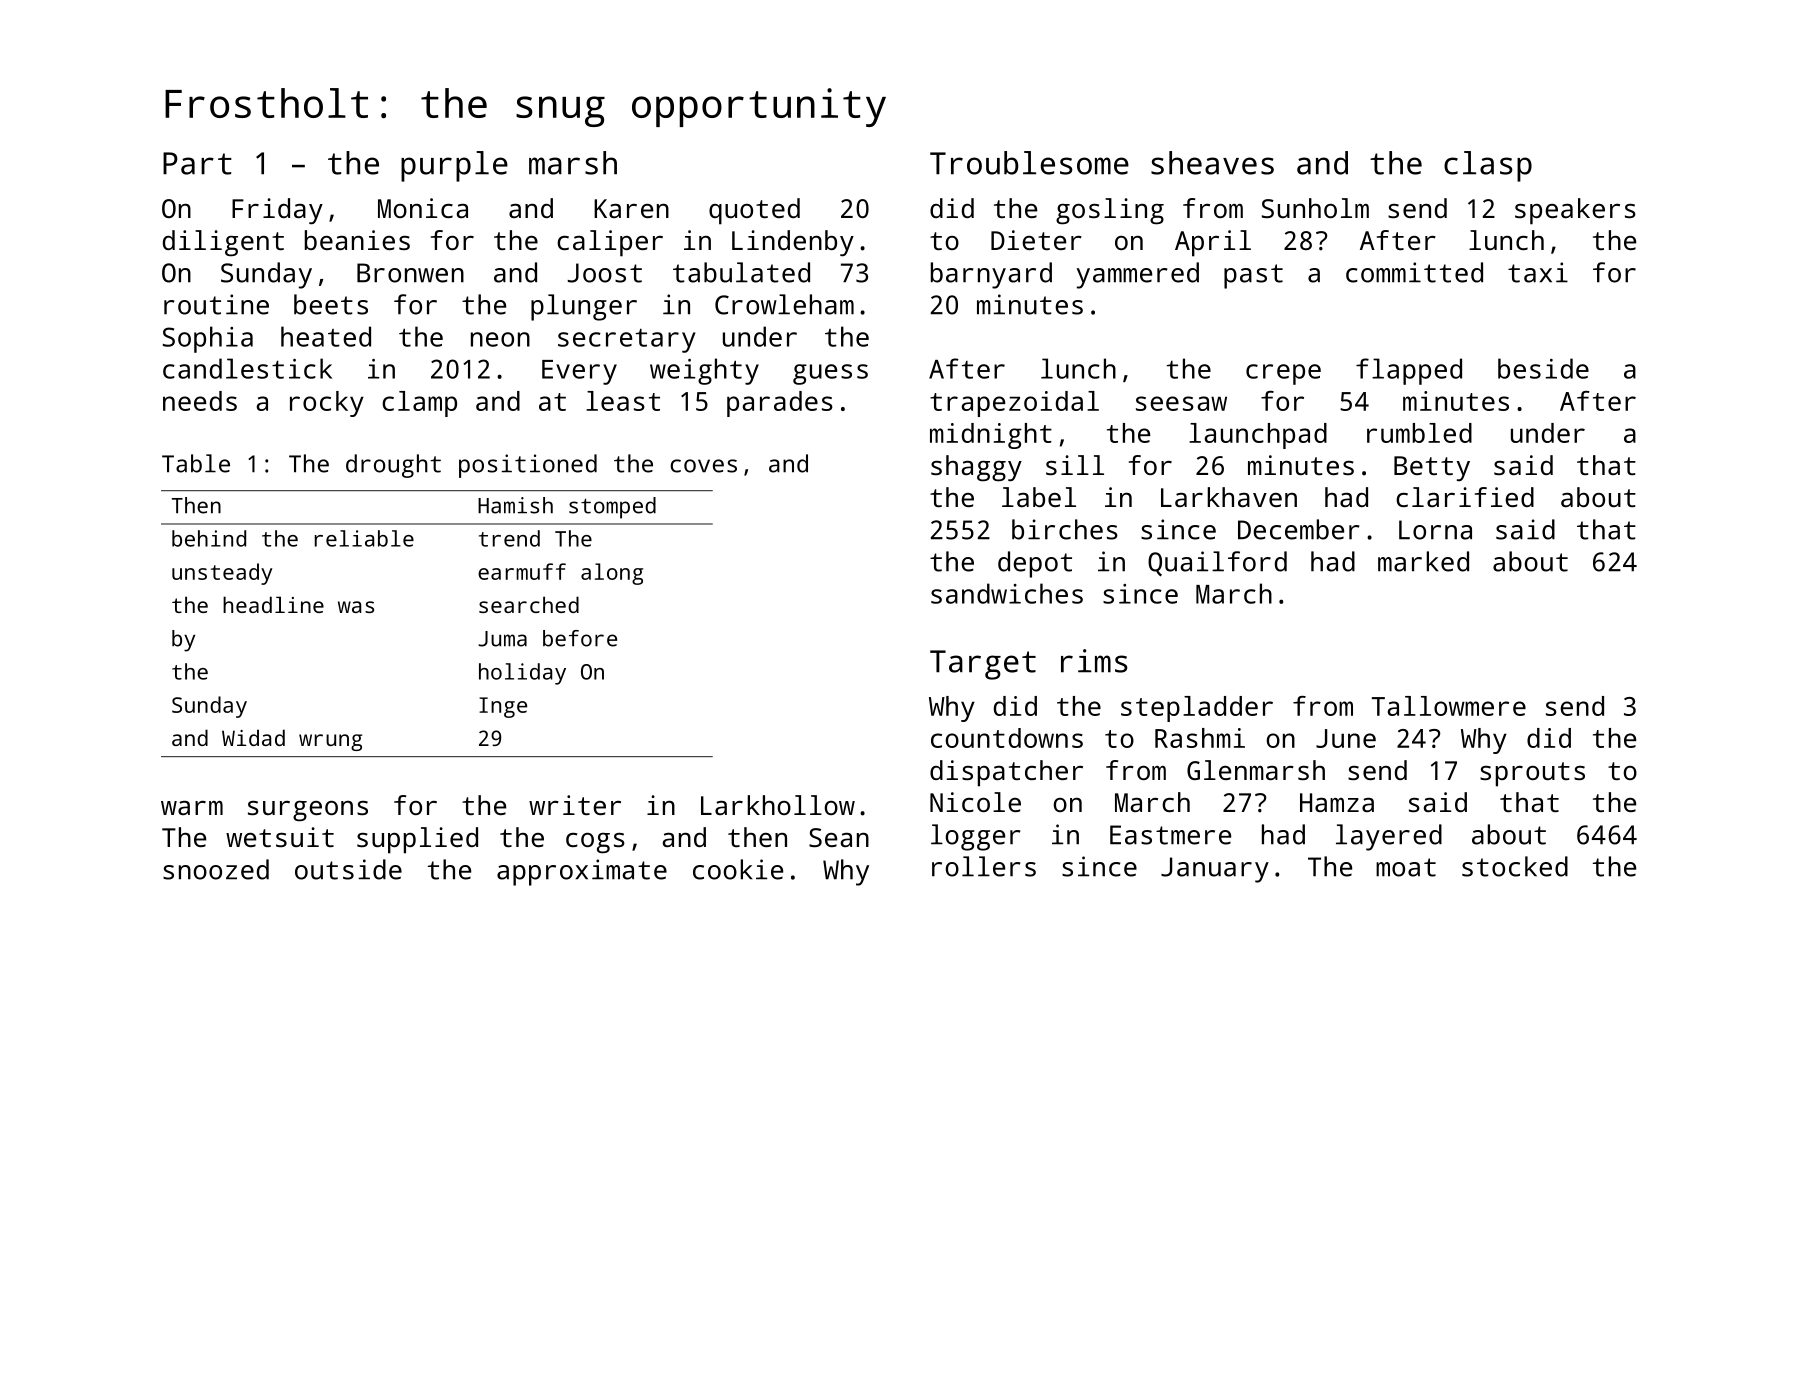 The width and height of the document is (1799, 1390). I want to click on holiday, so click(522, 674).
